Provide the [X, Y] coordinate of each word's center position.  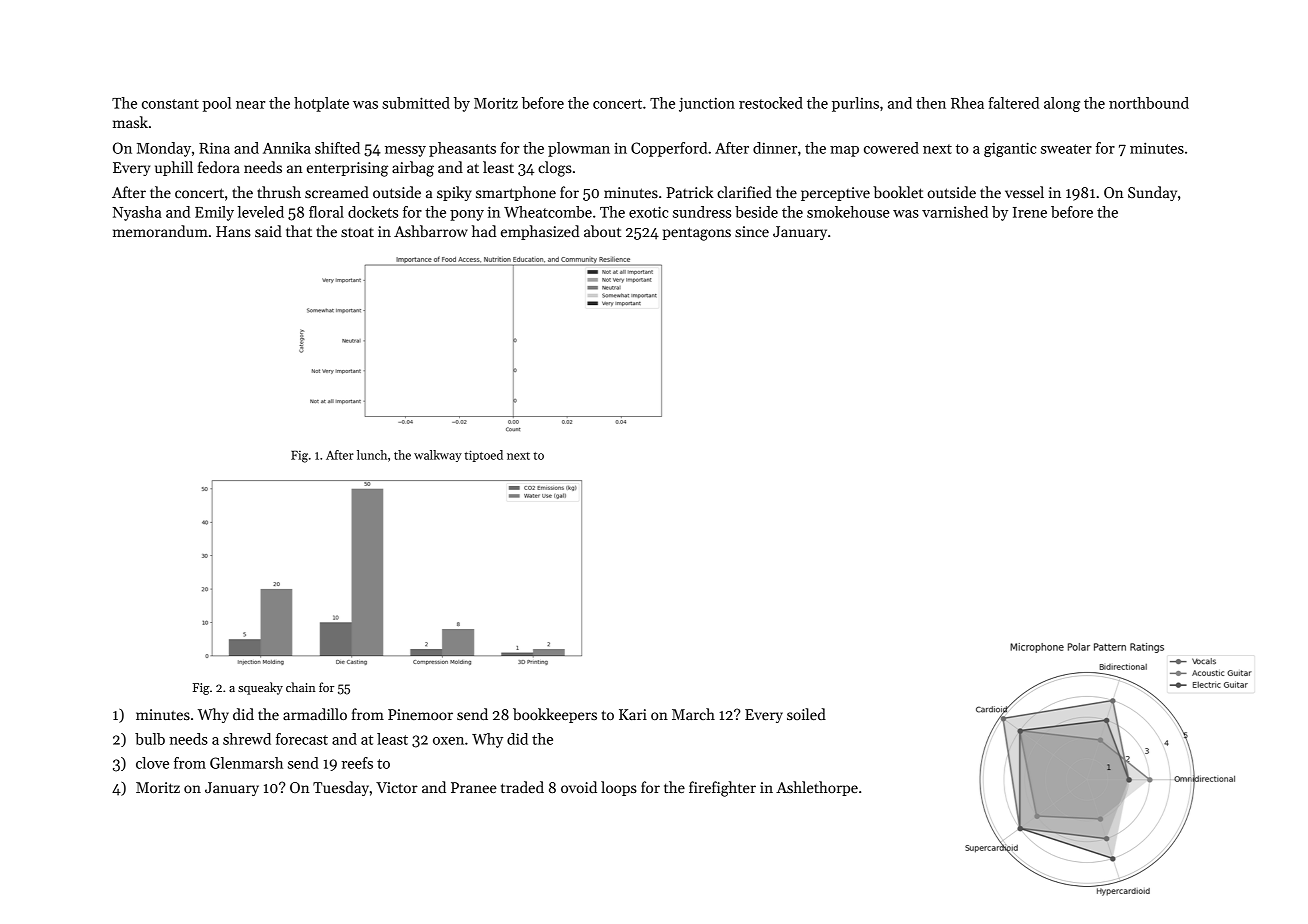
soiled [806, 714]
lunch [372, 455]
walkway [438, 456]
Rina [214, 148]
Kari [633, 714]
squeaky [260, 688]
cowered [891, 148]
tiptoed [484, 456]
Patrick [689, 192]
